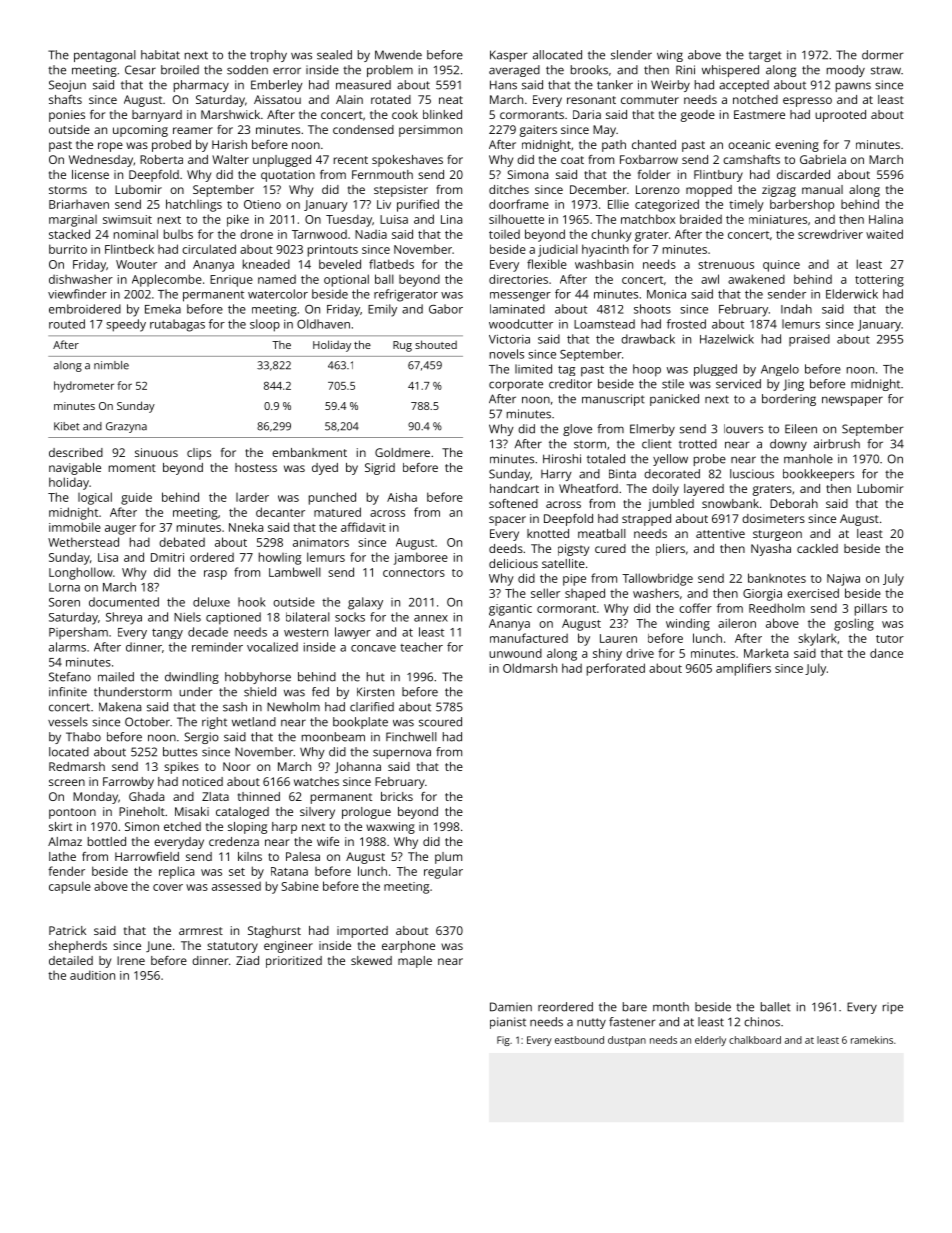 The width and height of the screenshot is (952, 1233). What do you see at coordinates (160, 55) in the screenshot?
I see `habitat` at bounding box center [160, 55].
